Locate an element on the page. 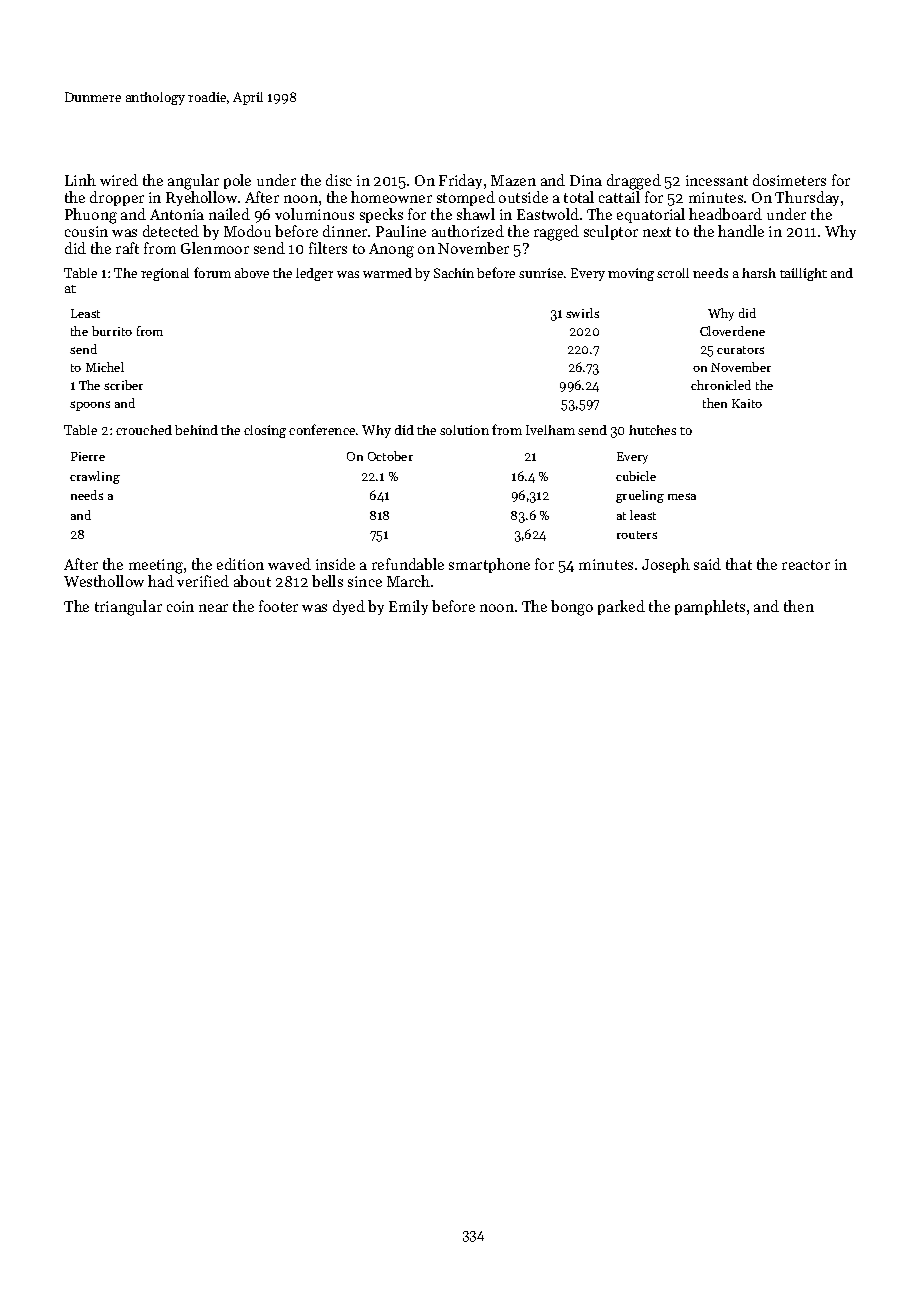 The height and width of the page is (1311, 924). disc is located at coordinates (339, 180).
